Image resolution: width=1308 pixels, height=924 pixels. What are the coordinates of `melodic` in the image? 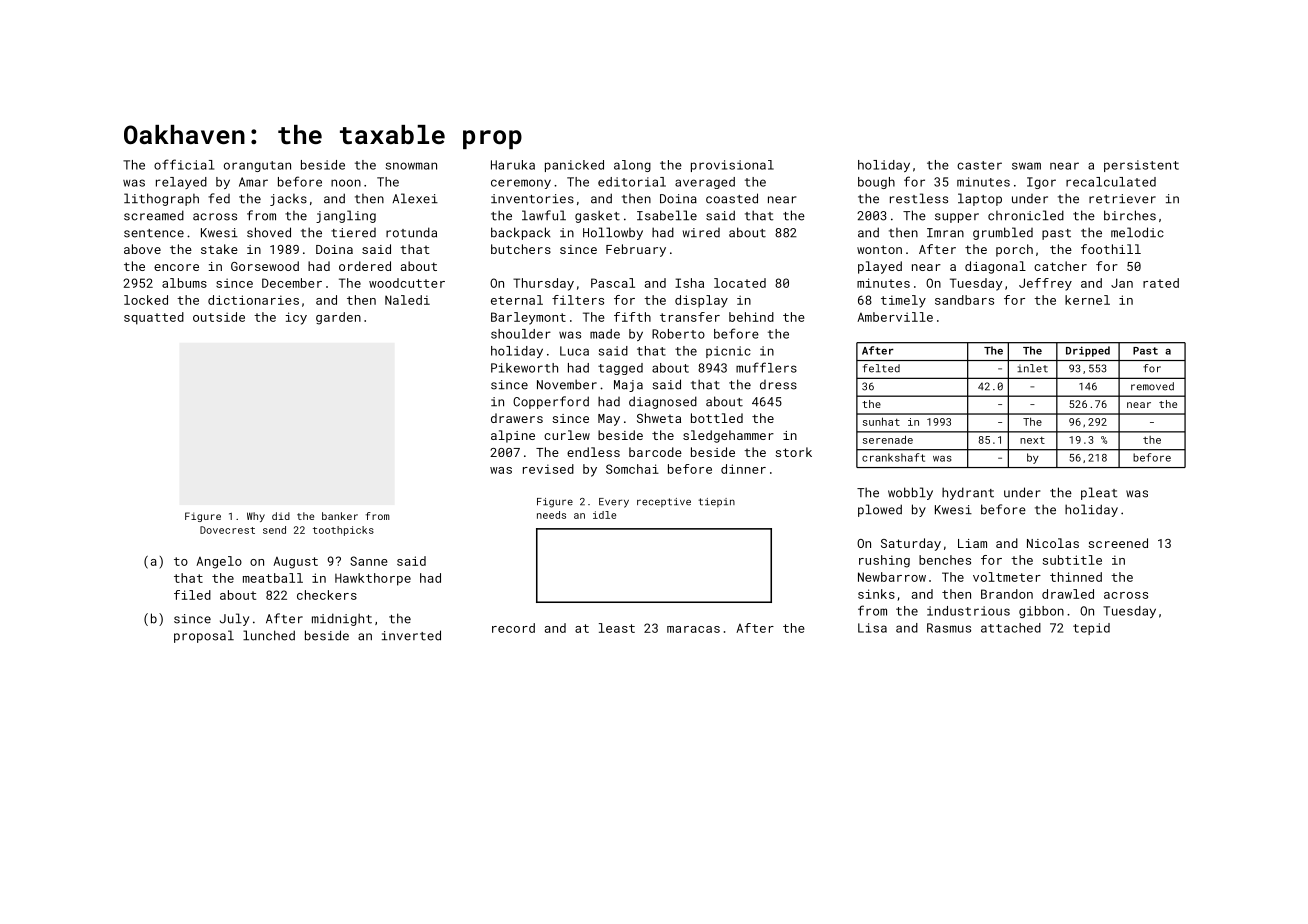 It's located at (1137, 232).
